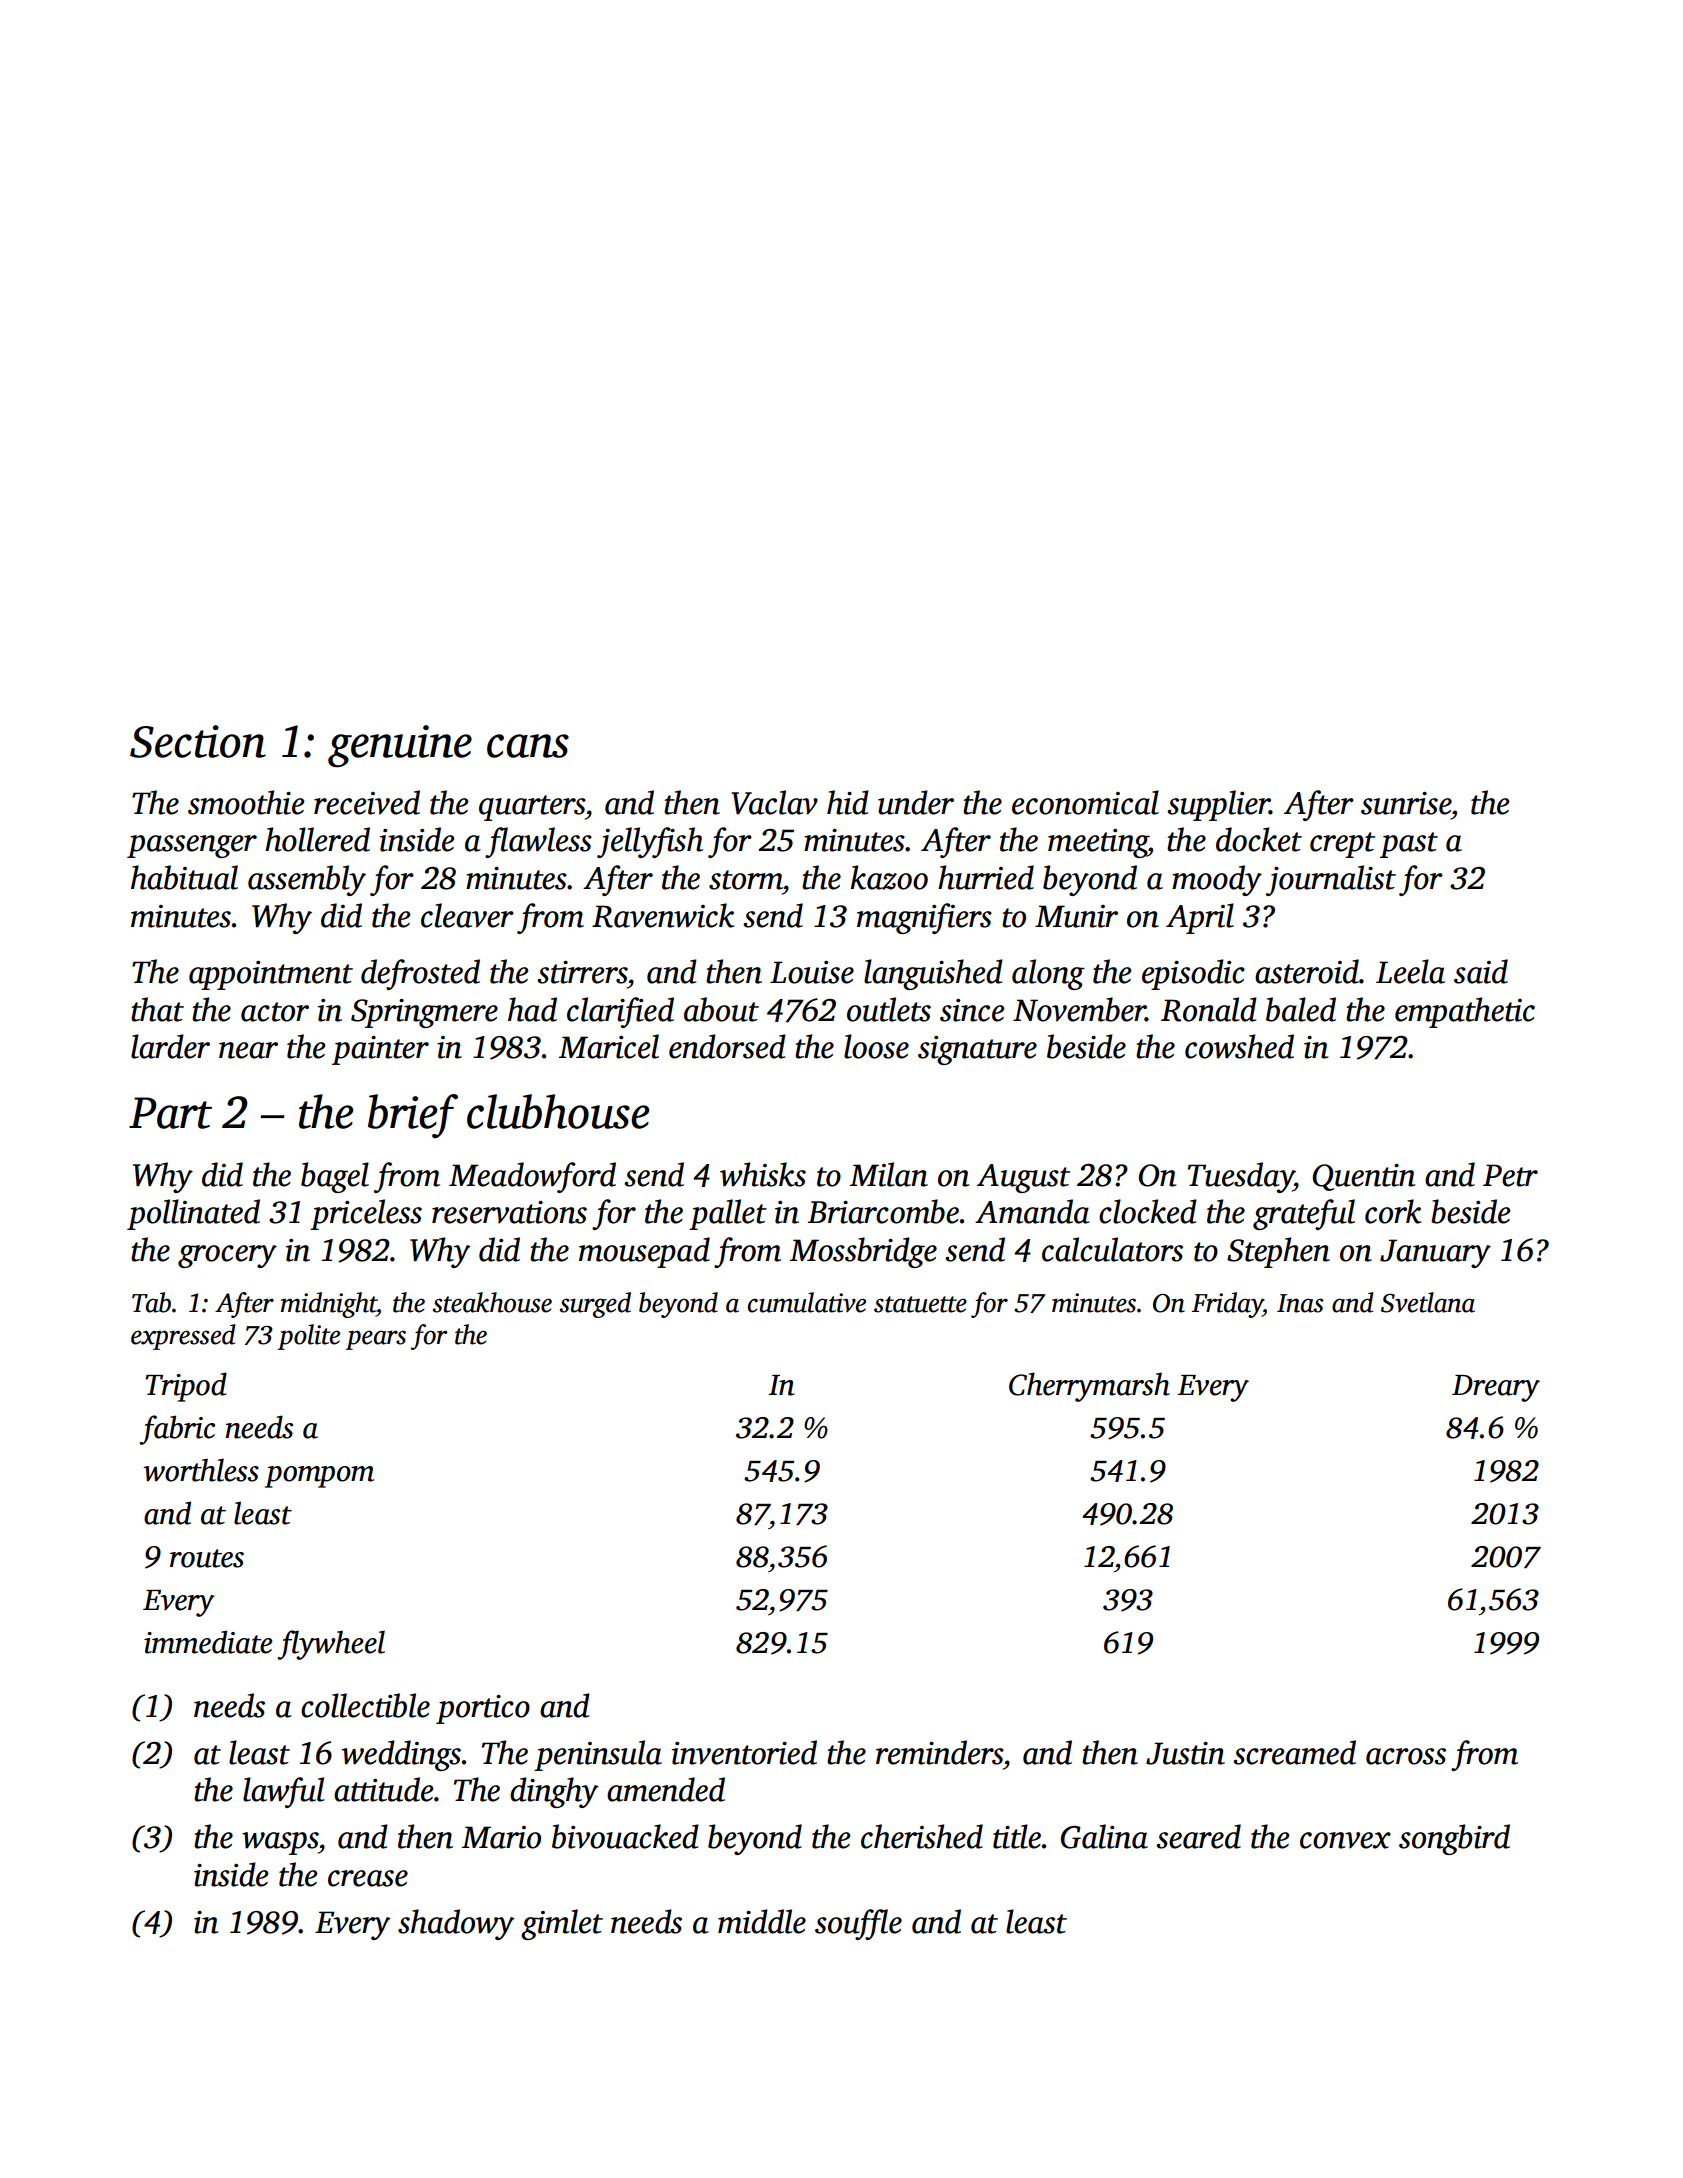 The image size is (1683, 2178). What do you see at coordinates (562, 1924) in the screenshot?
I see `gimlet` at bounding box center [562, 1924].
